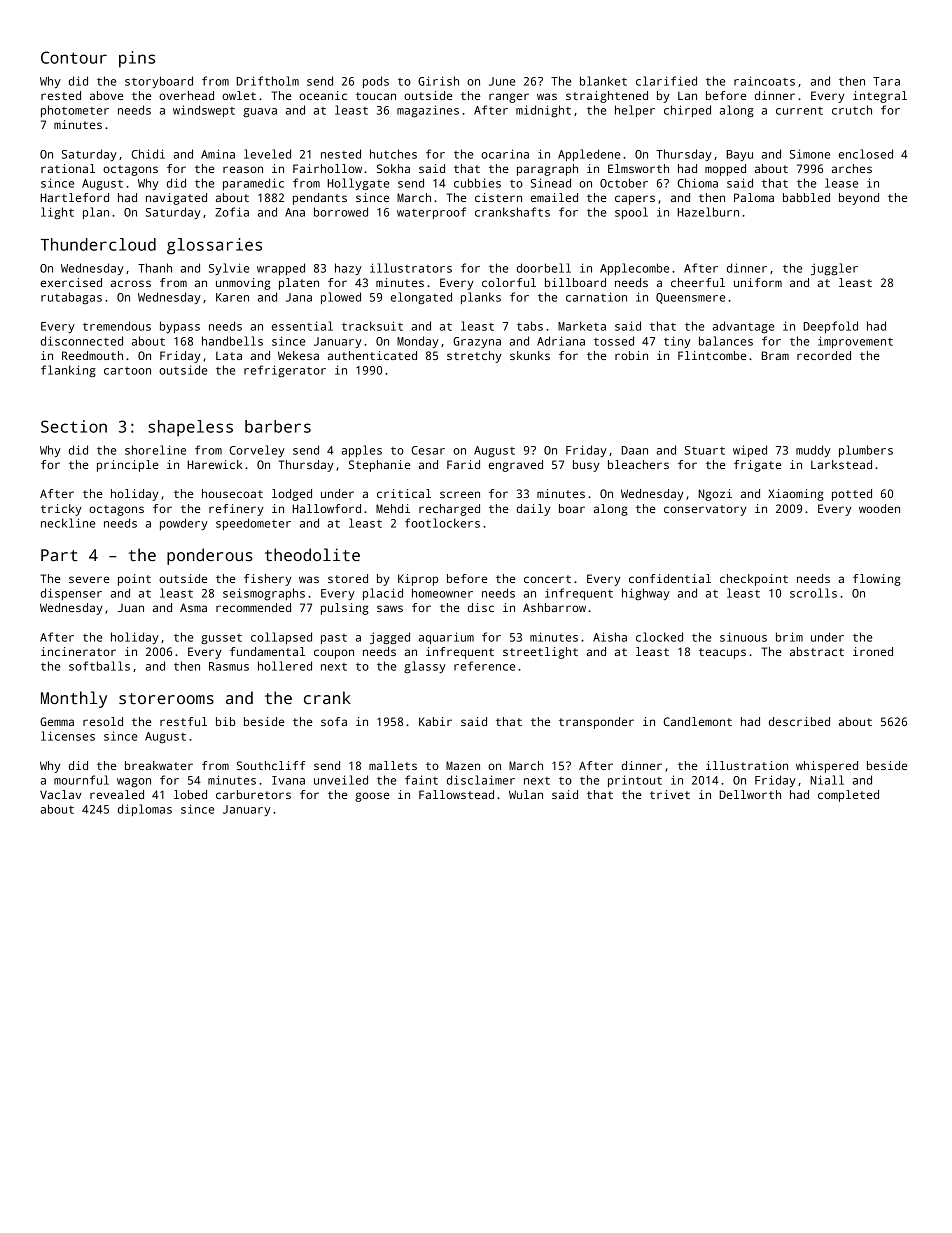 The width and height of the screenshot is (952, 1233). I want to click on Contour, so click(74, 57).
